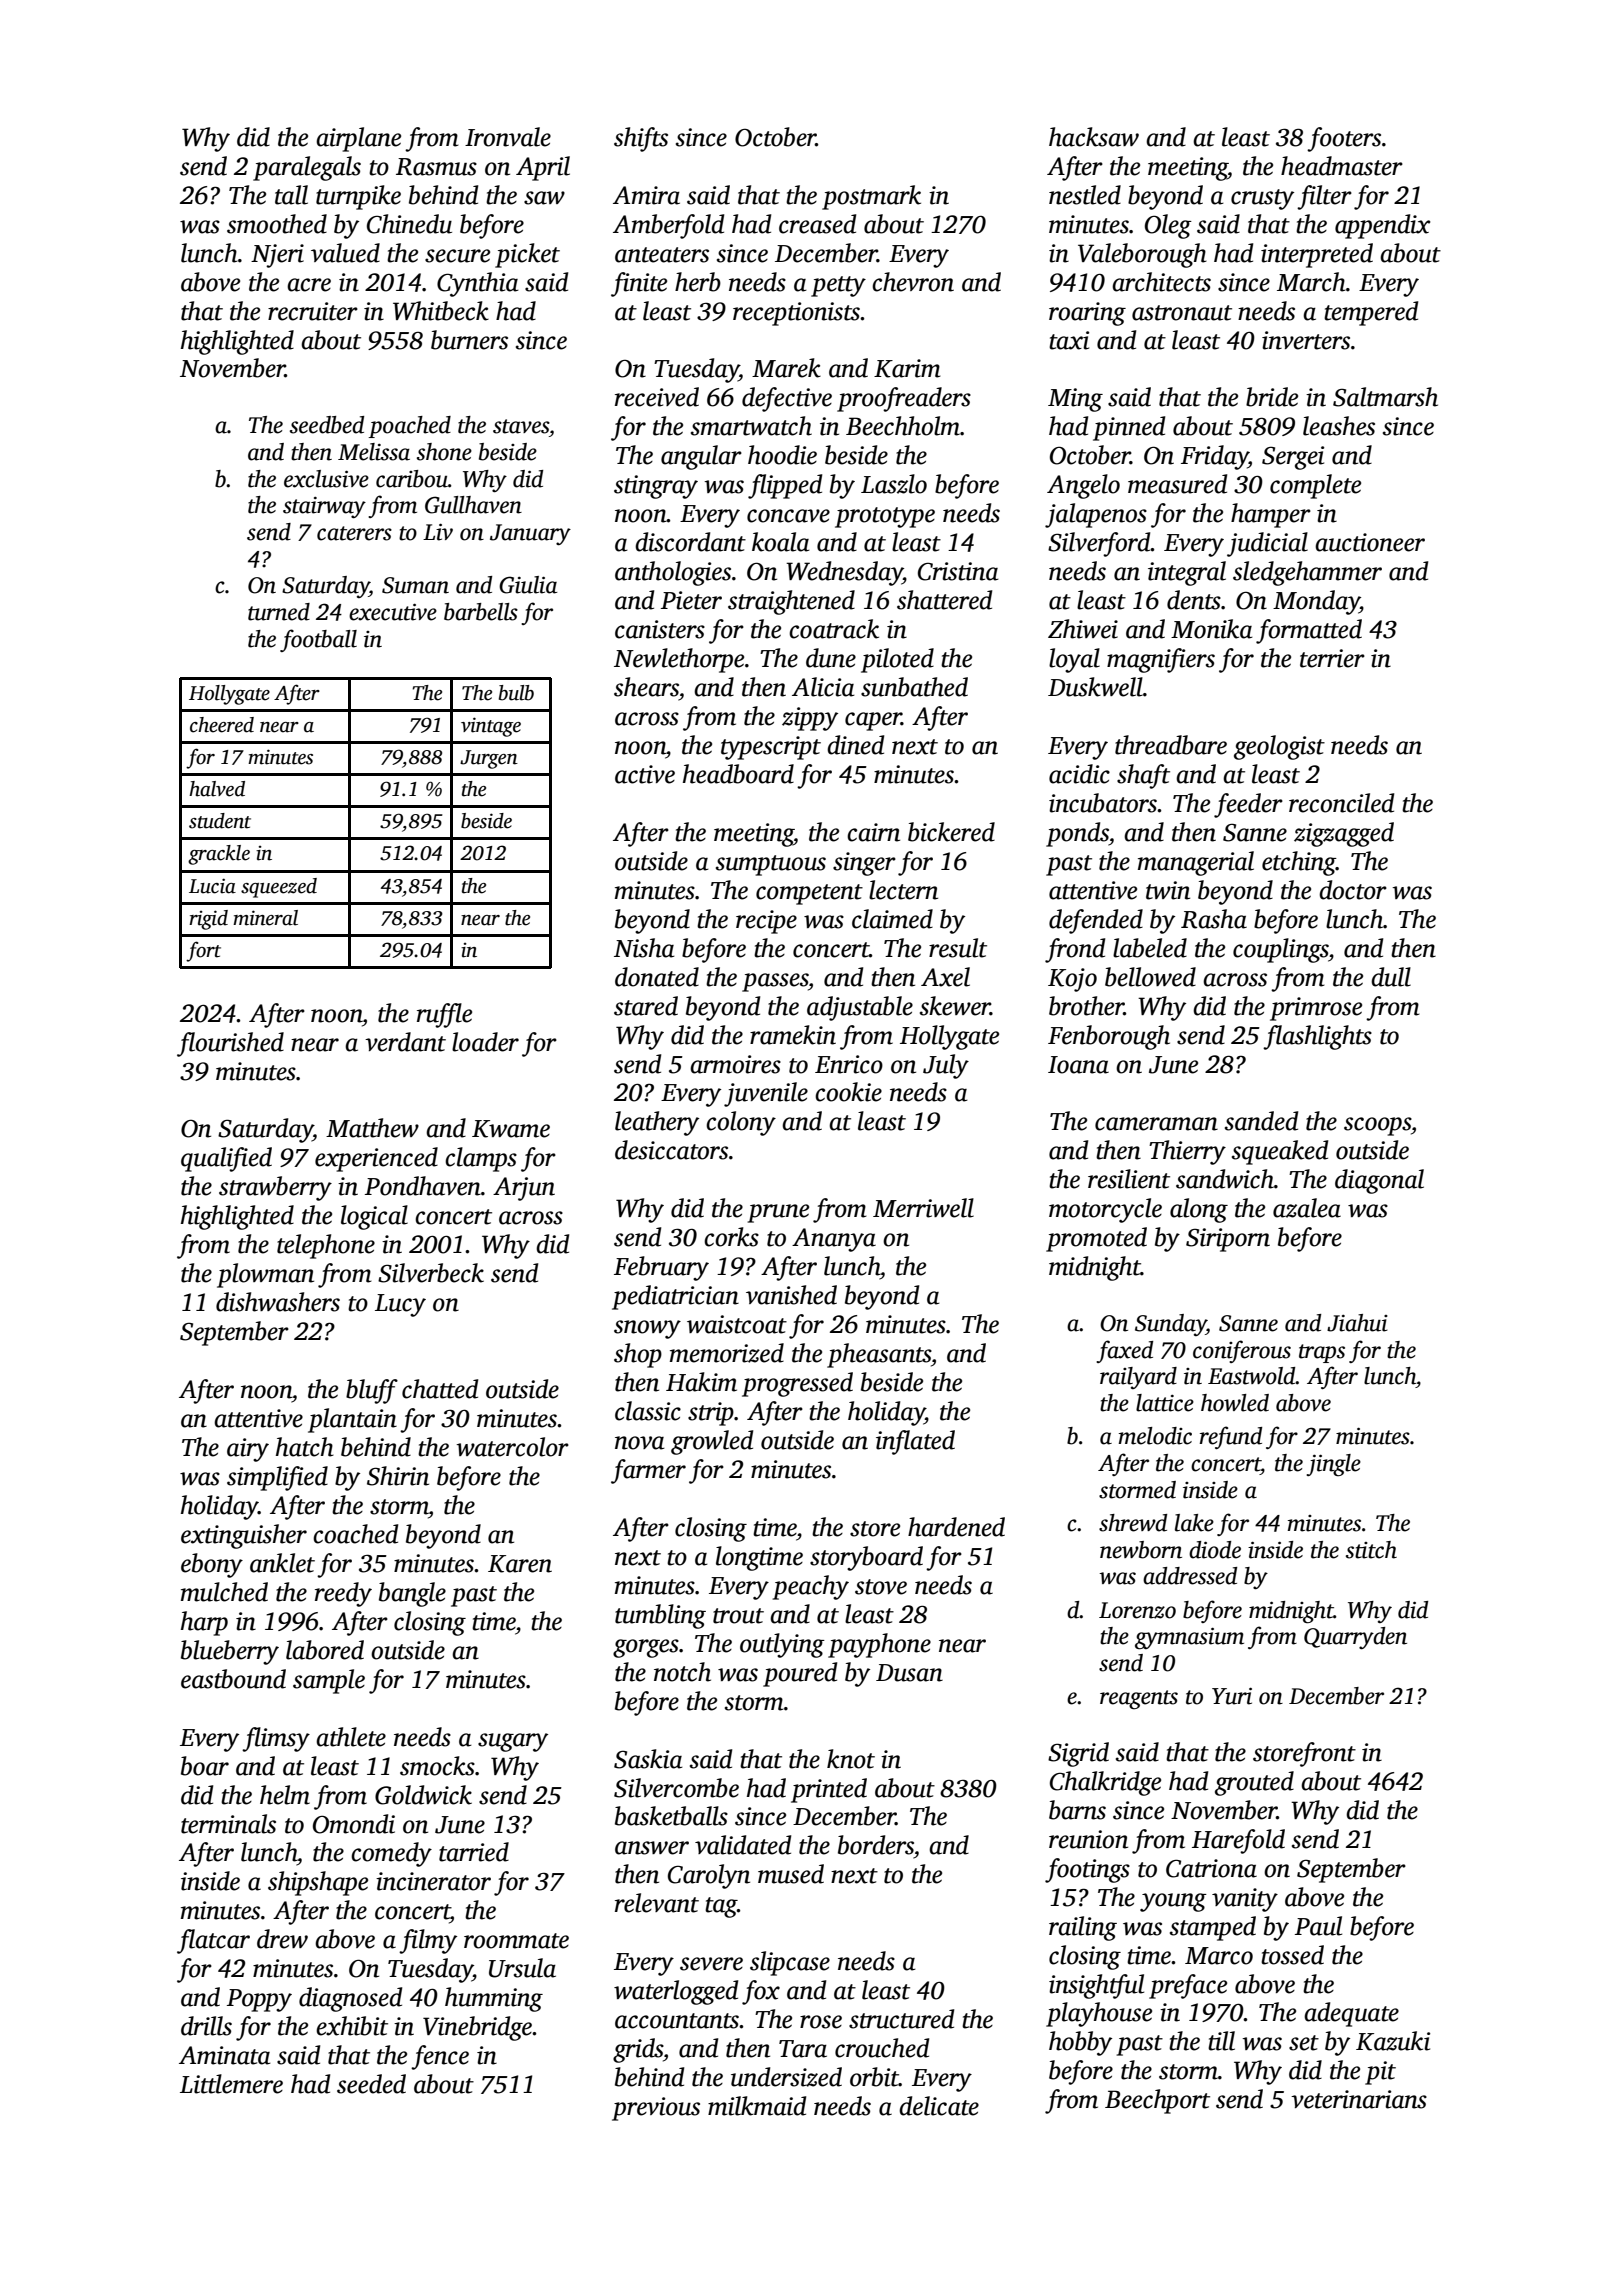 The width and height of the screenshot is (1620, 2292). What do you see at coordinates (661, 1268) in the screenshot?
I see `February` at bounding box center [661, 1268].
